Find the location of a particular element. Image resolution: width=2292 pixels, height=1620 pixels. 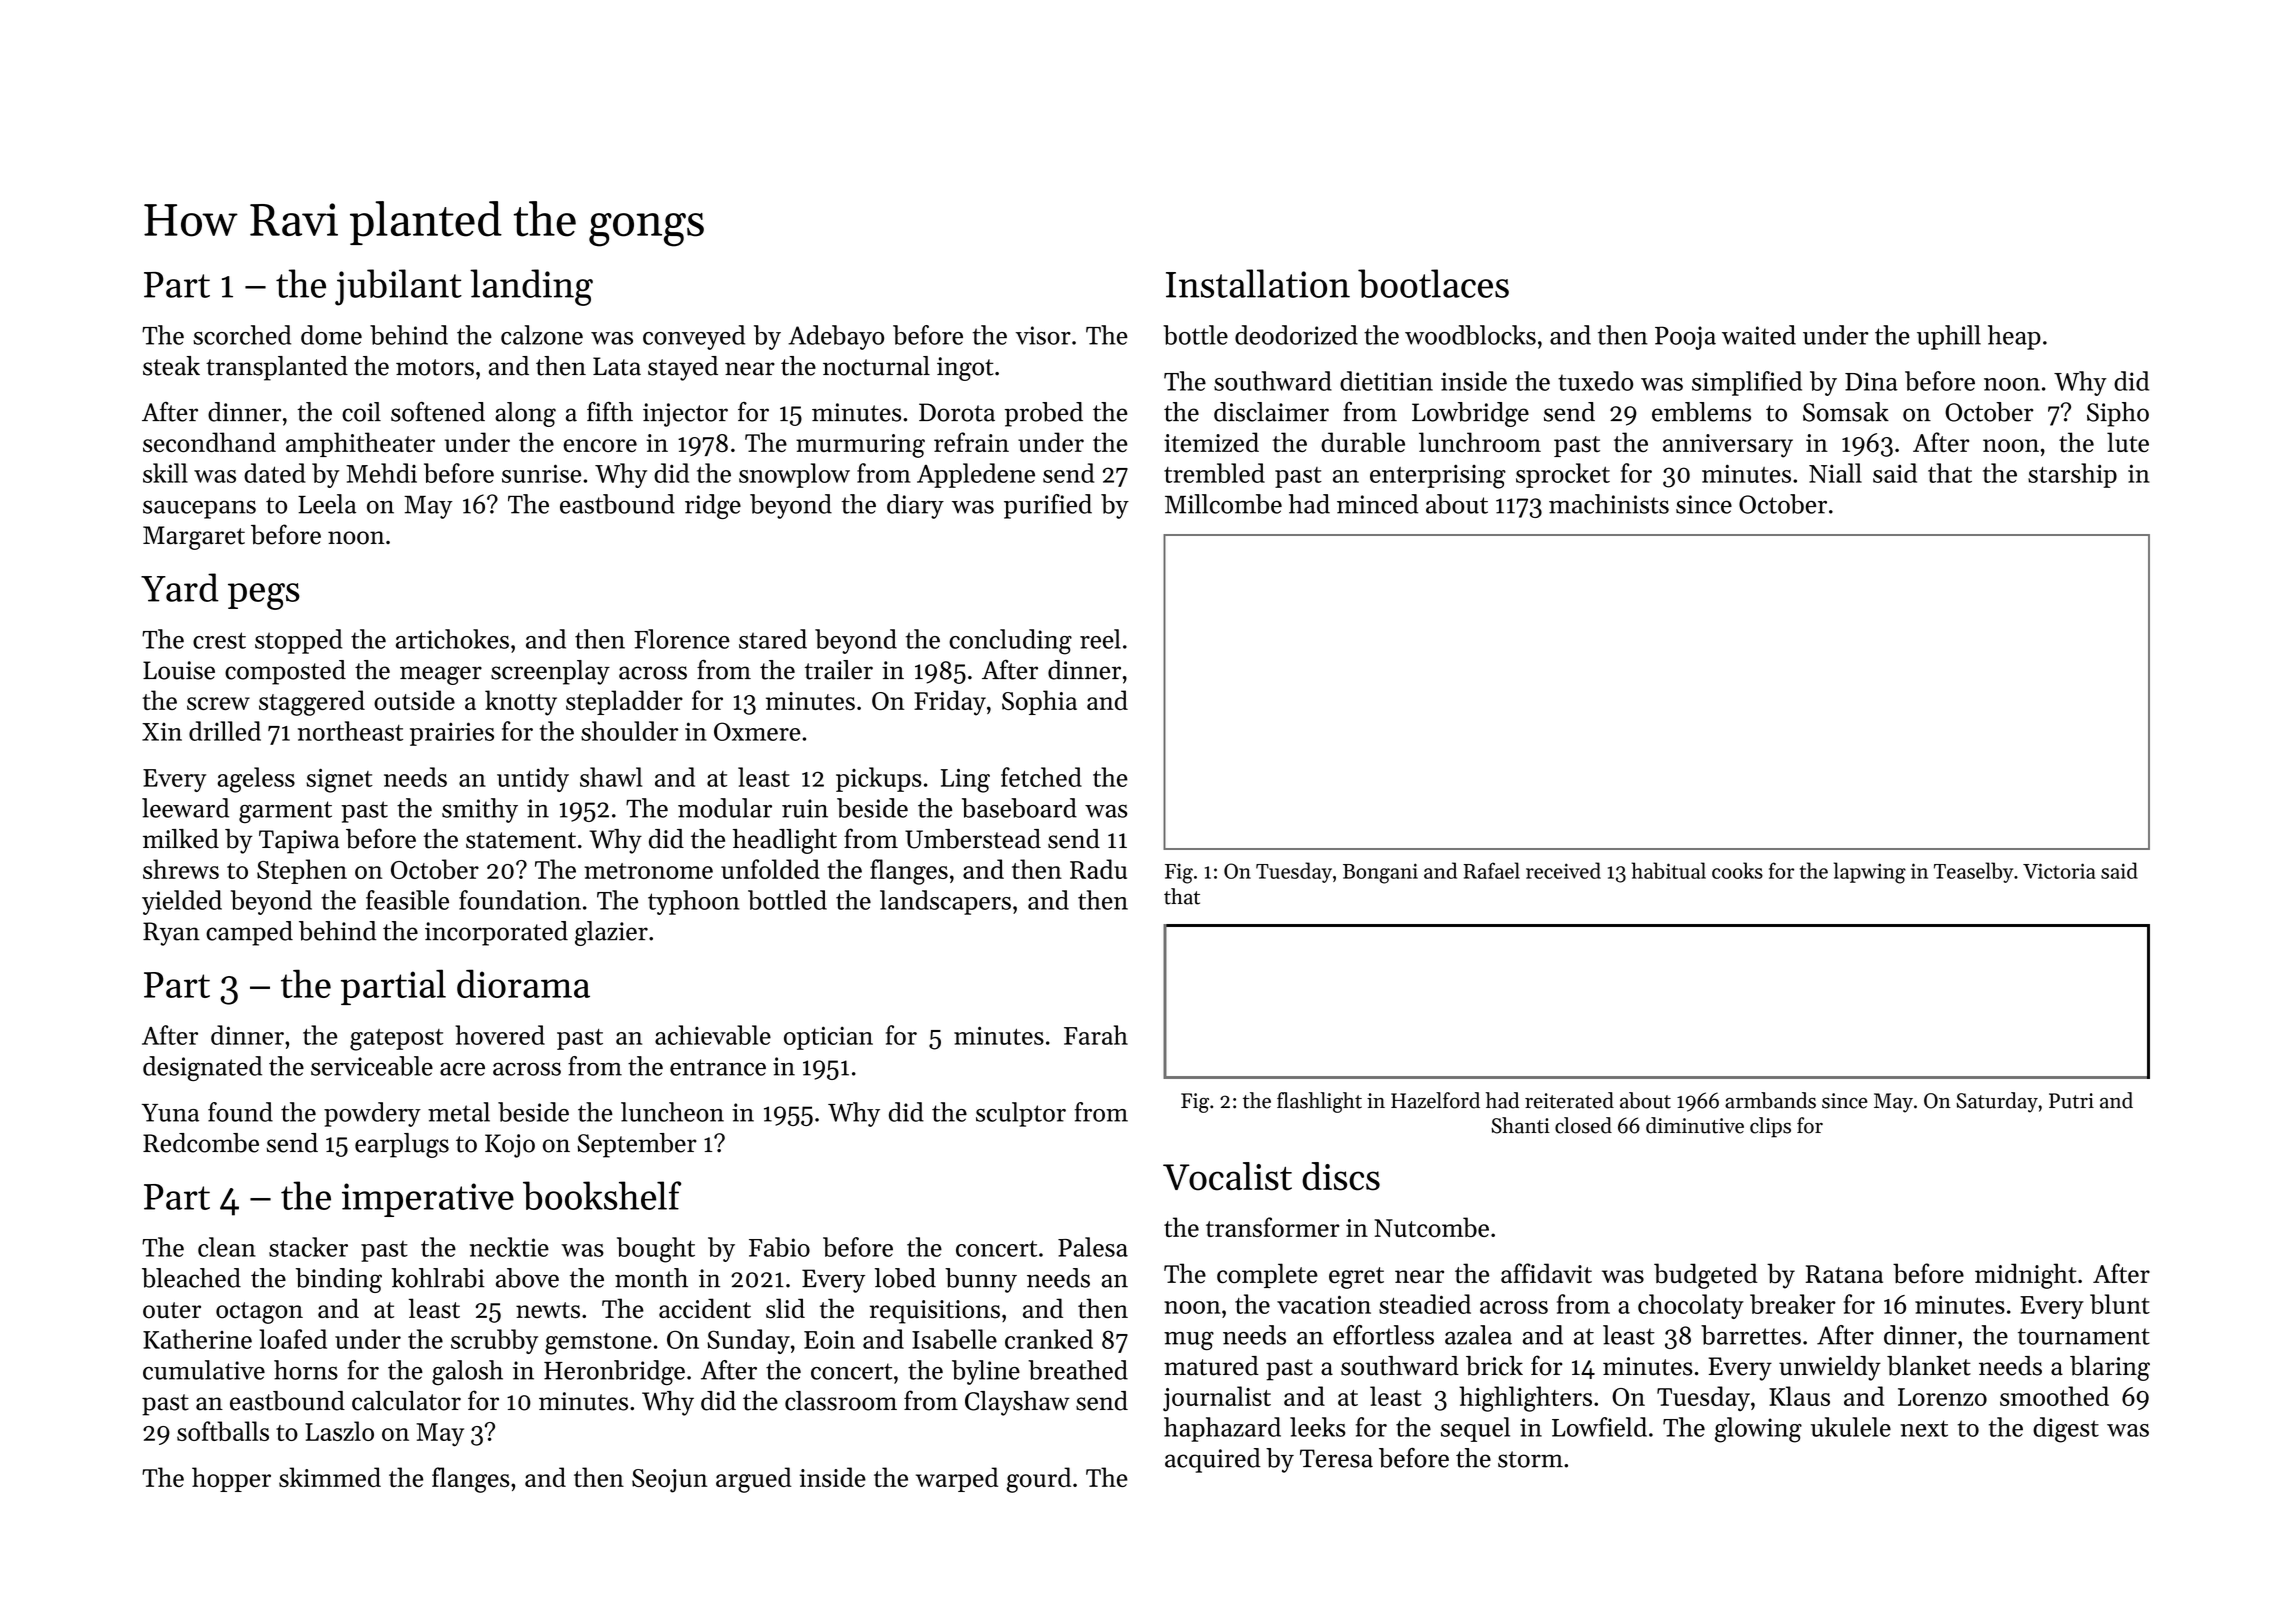

landing is located at coordinates (531, 287).
